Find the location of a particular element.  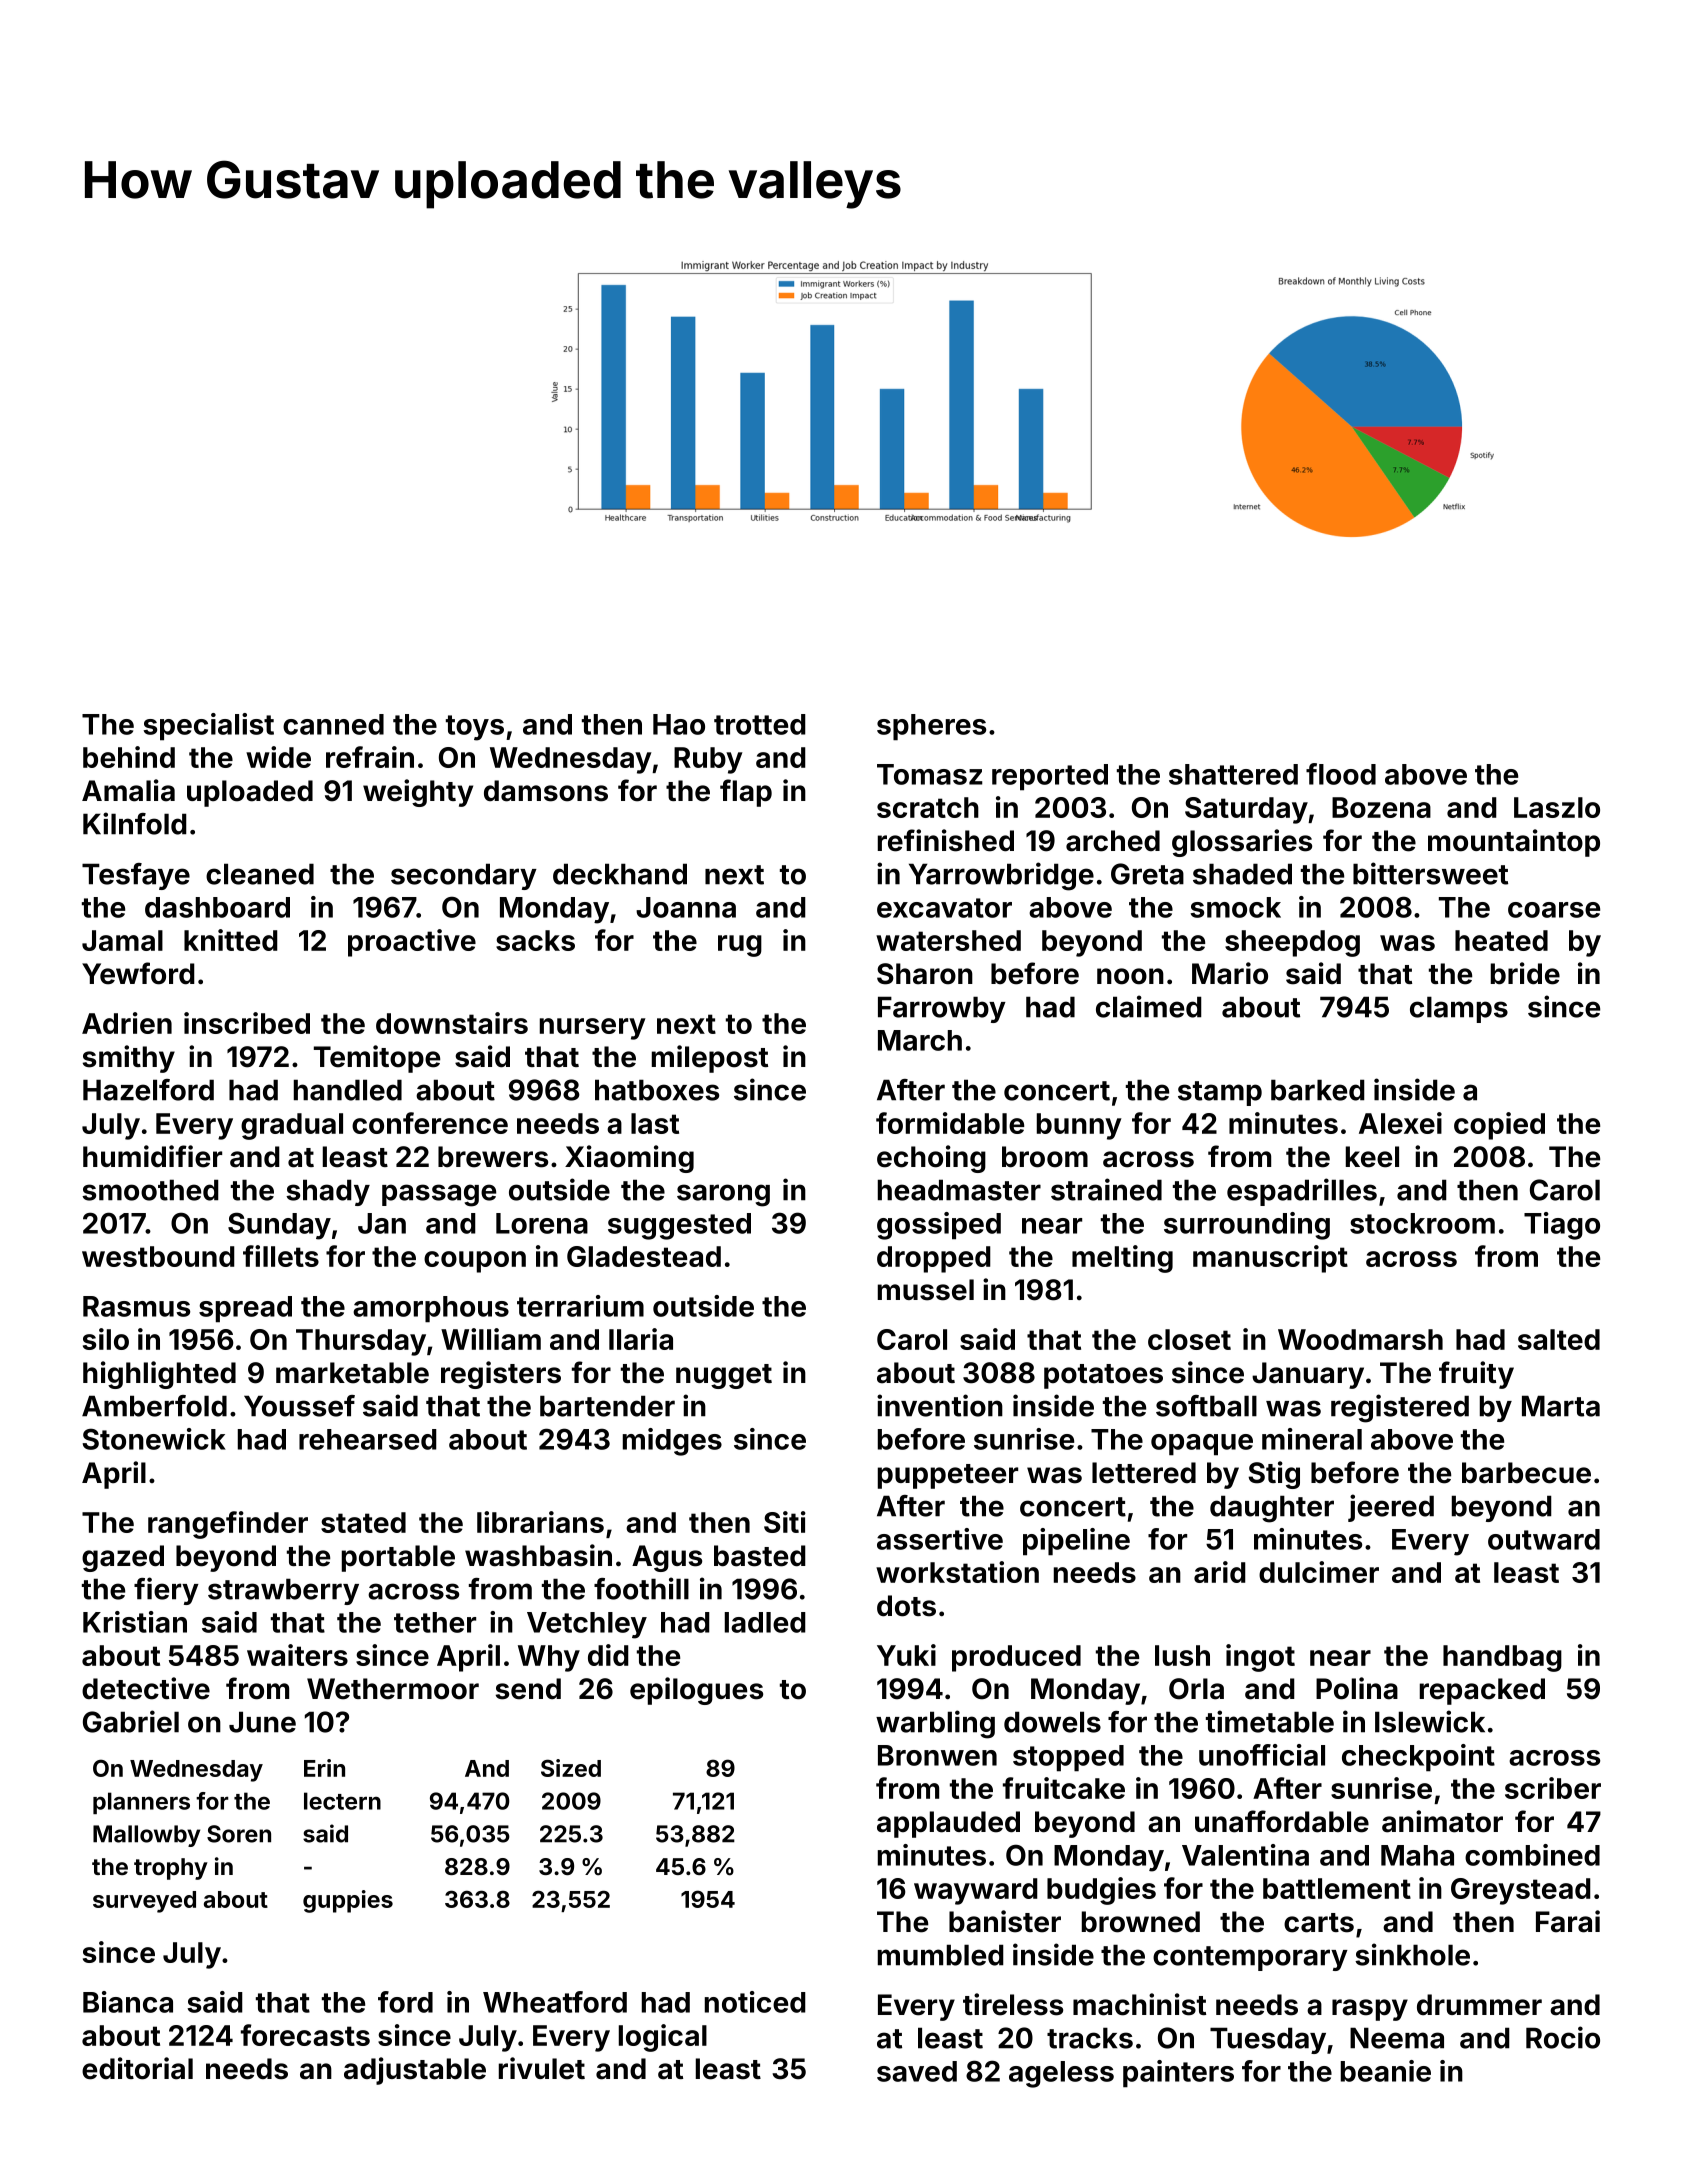

Hao is located at coordinates (679, 724).
